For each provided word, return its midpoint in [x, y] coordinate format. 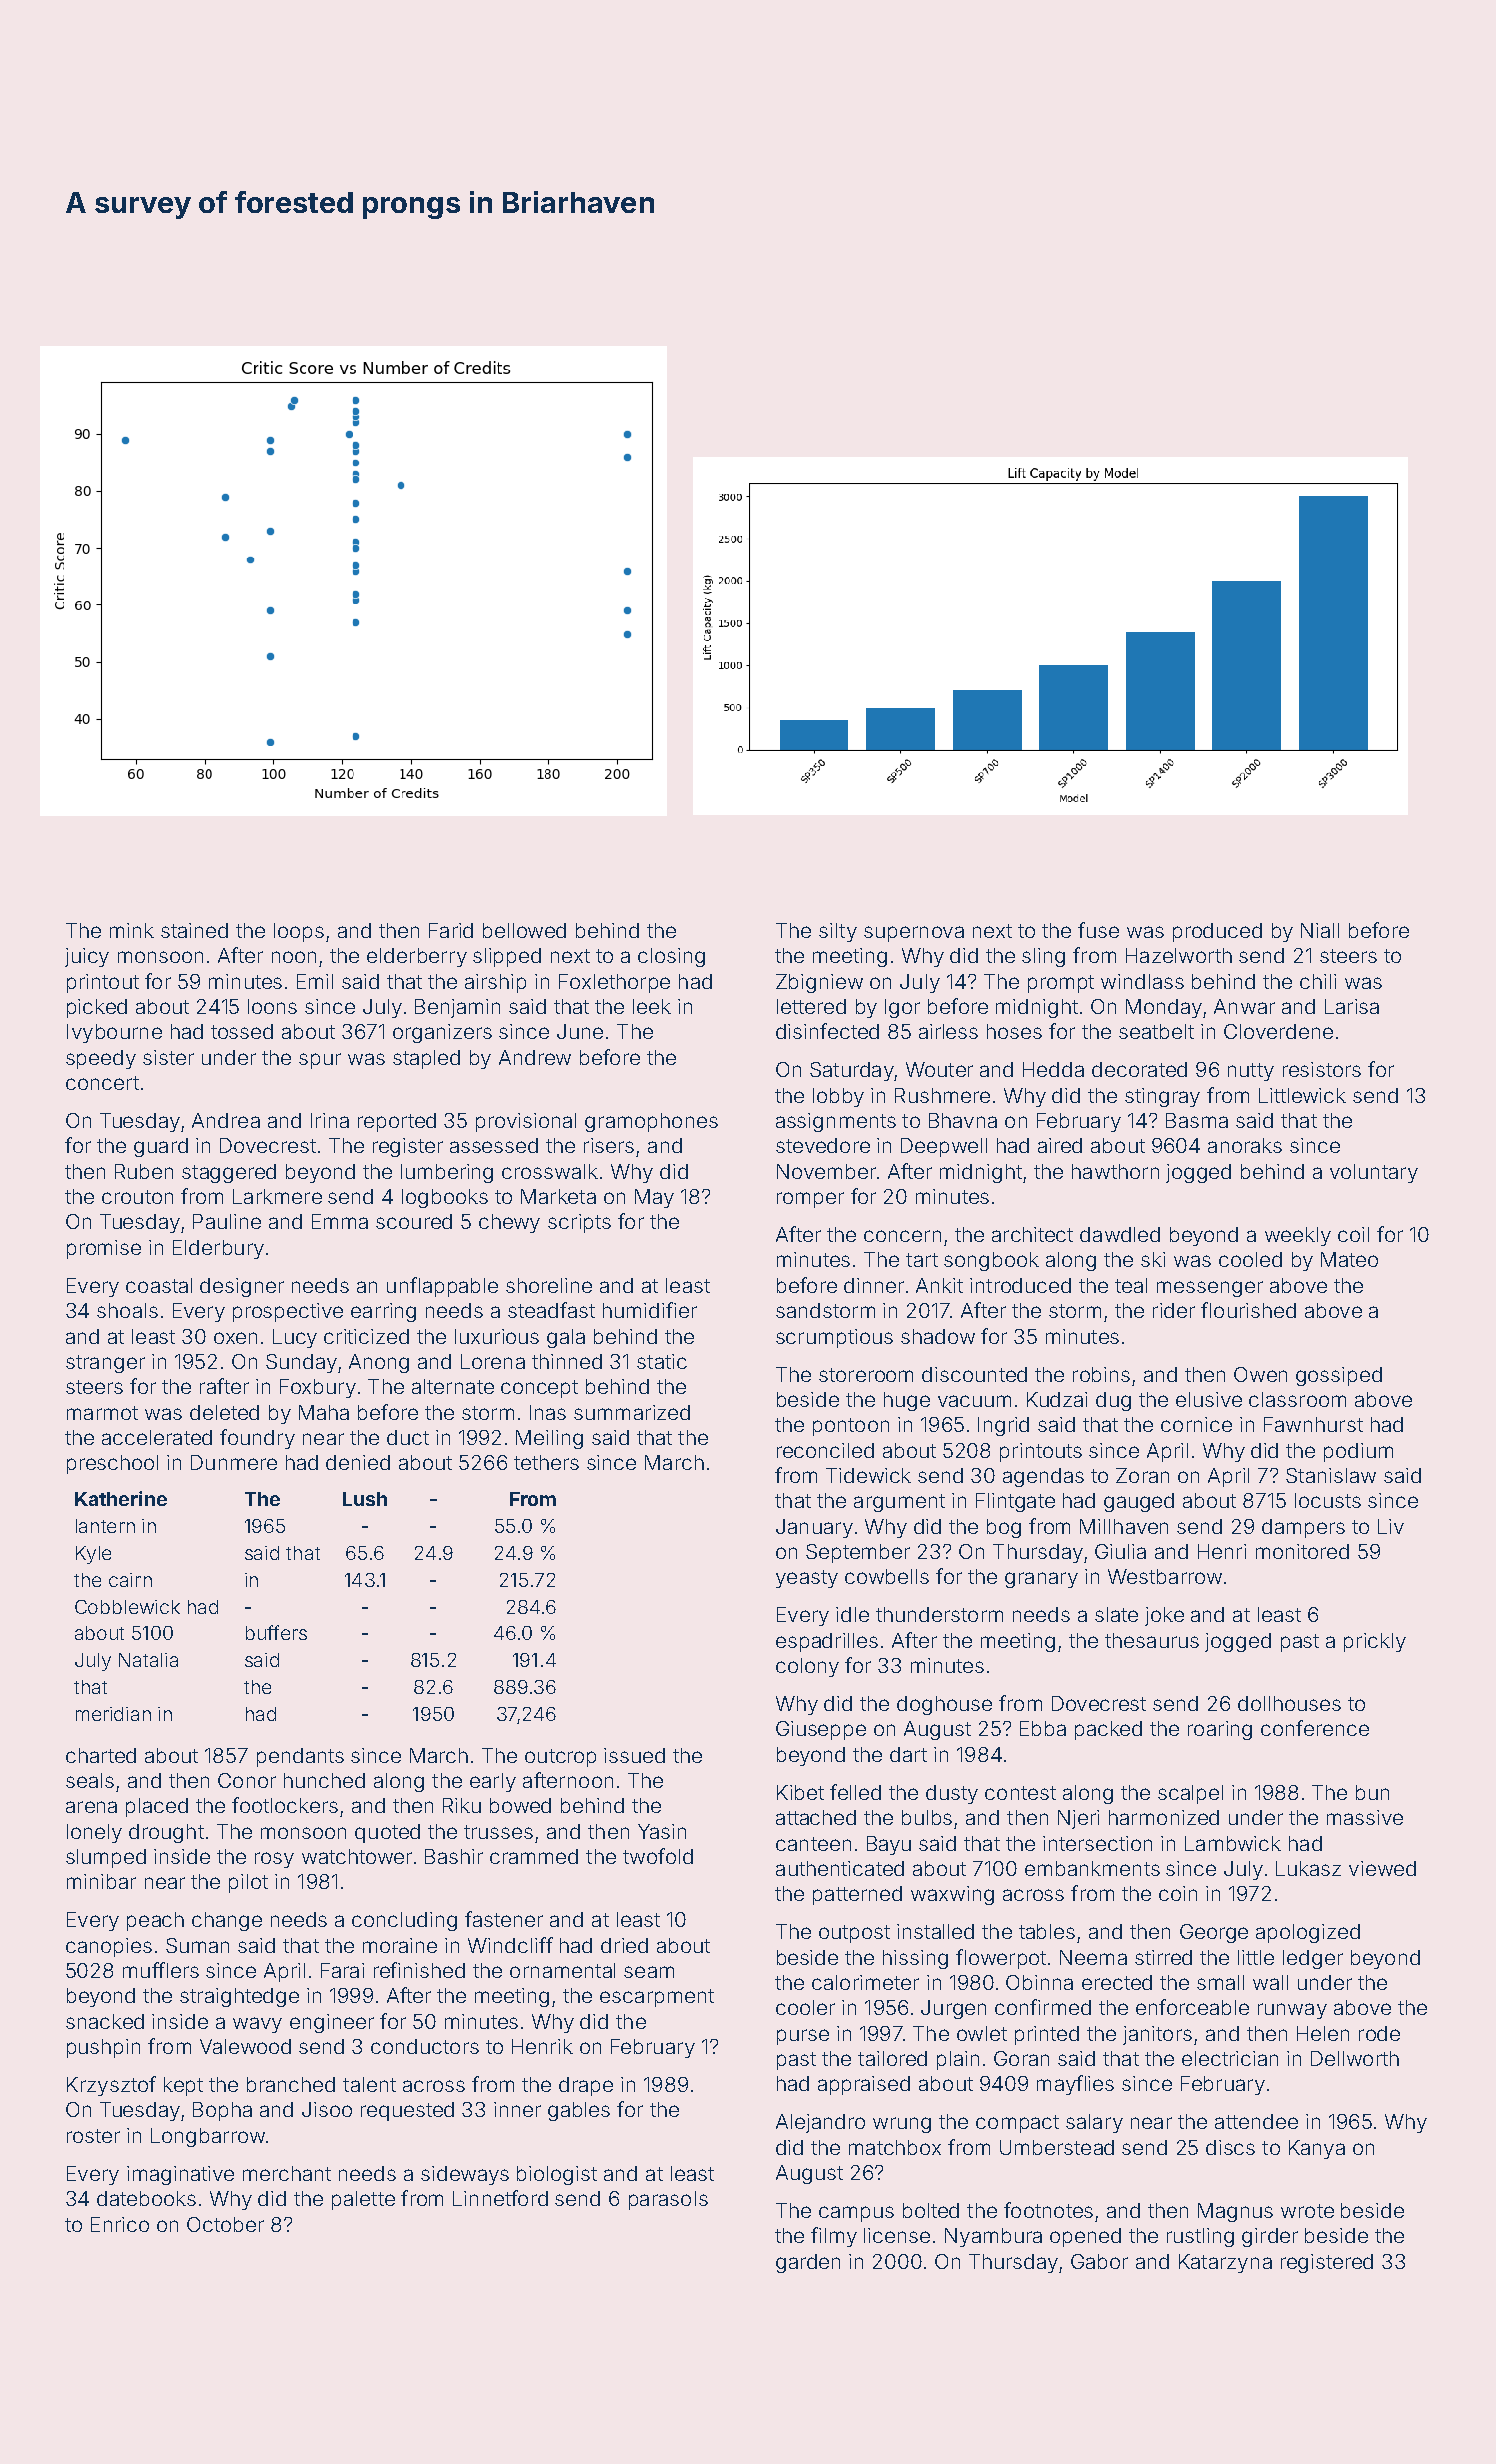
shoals [127, 1310]
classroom [1297, 1399]
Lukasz [1308, 1868]
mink [132, 930]
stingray [1162, 1097]
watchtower [357, 1856]
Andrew [535, 1057]
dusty [952, 1794]
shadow [938, 1336]
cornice [1196, 1424]
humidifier [650, 1310]
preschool [112, 1464]
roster [93, 2136]
